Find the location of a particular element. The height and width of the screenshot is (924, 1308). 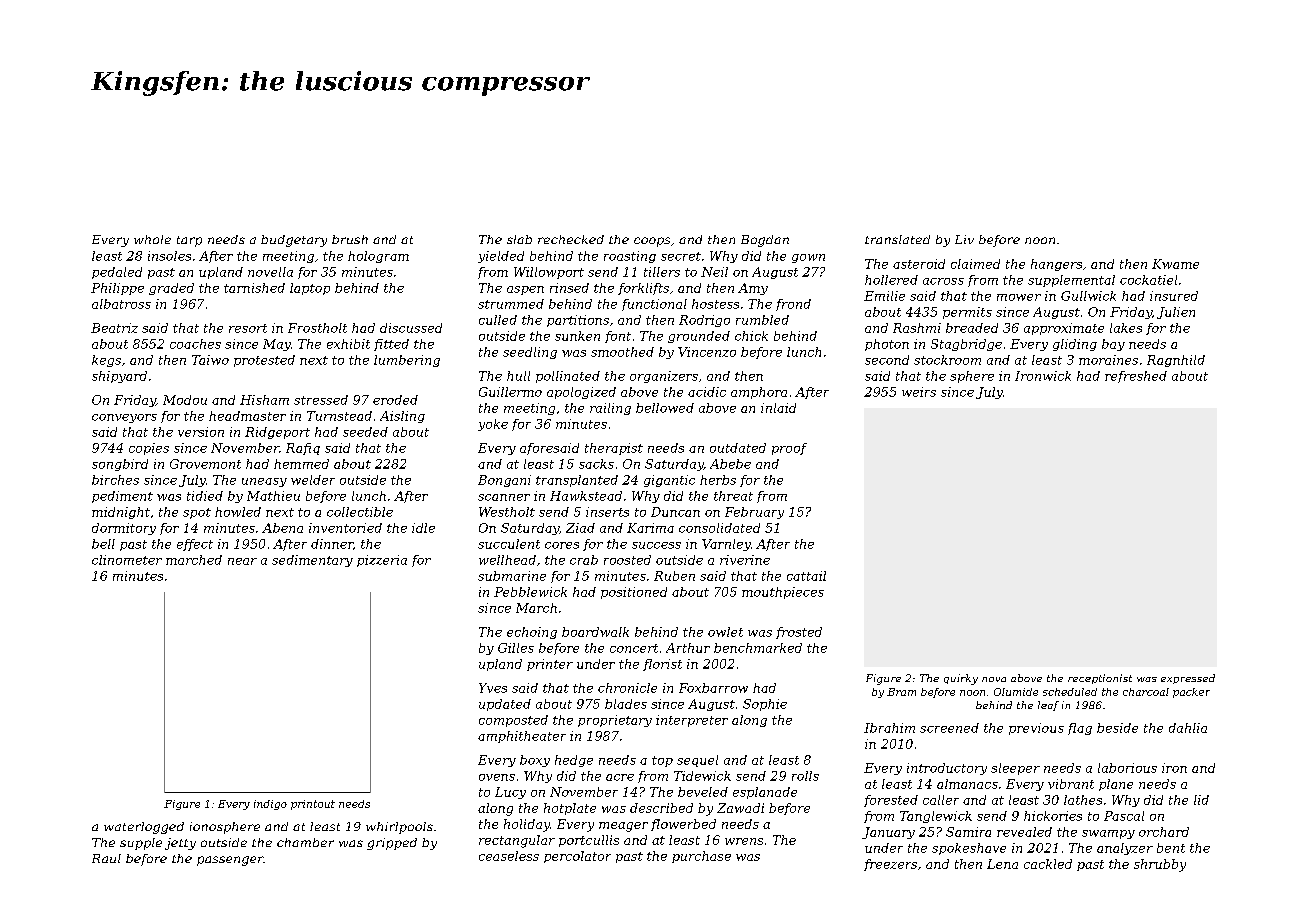

smoothed is located at coordinates (622, 352).
